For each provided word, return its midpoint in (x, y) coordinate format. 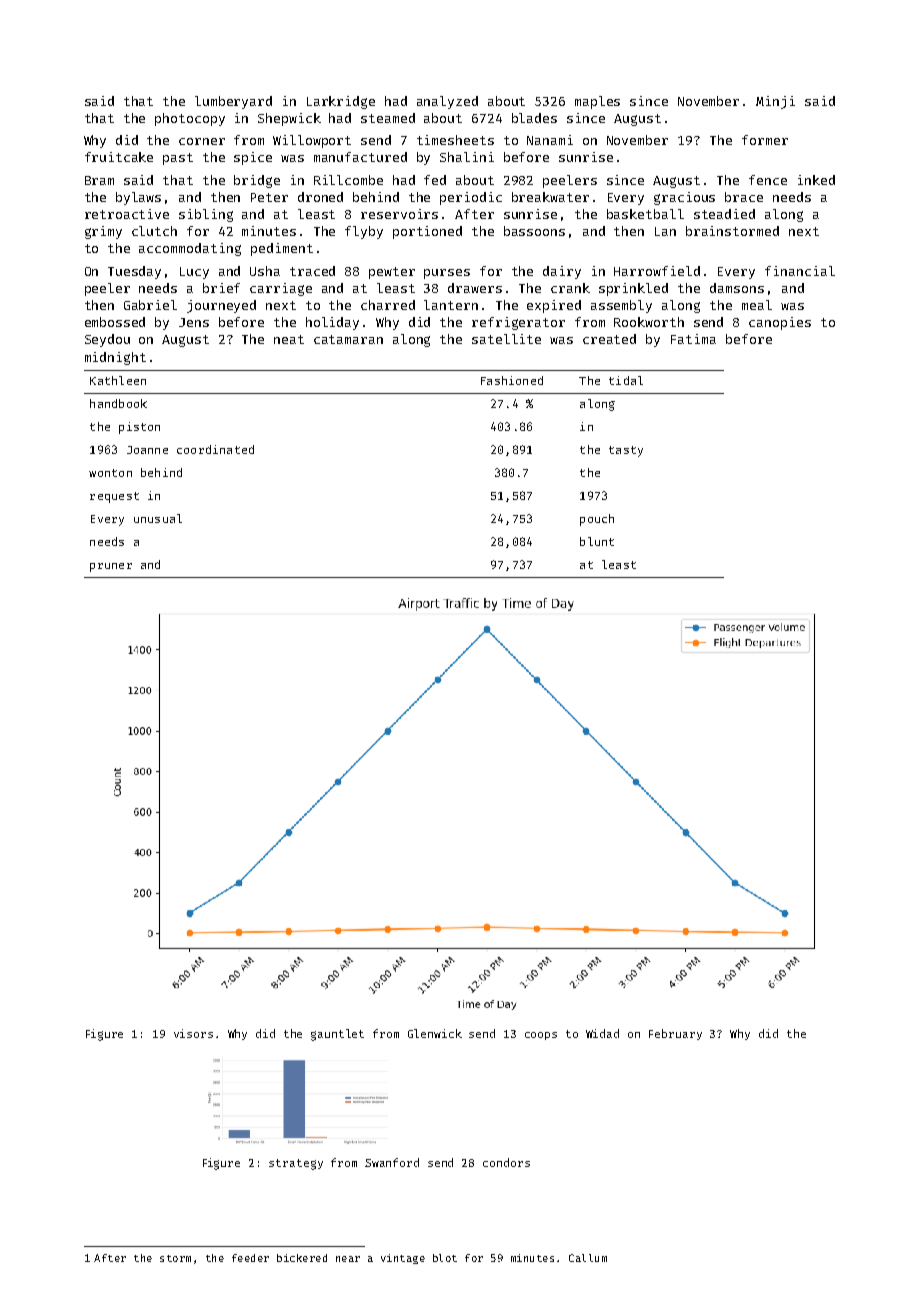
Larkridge (341, 102)
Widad (602, 1033)
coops (541, 1036)
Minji (775, 102)
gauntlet (337, 1035)
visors (193, 1033)
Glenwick (435, 1033)
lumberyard (233, 102)
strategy (296, 1164)
